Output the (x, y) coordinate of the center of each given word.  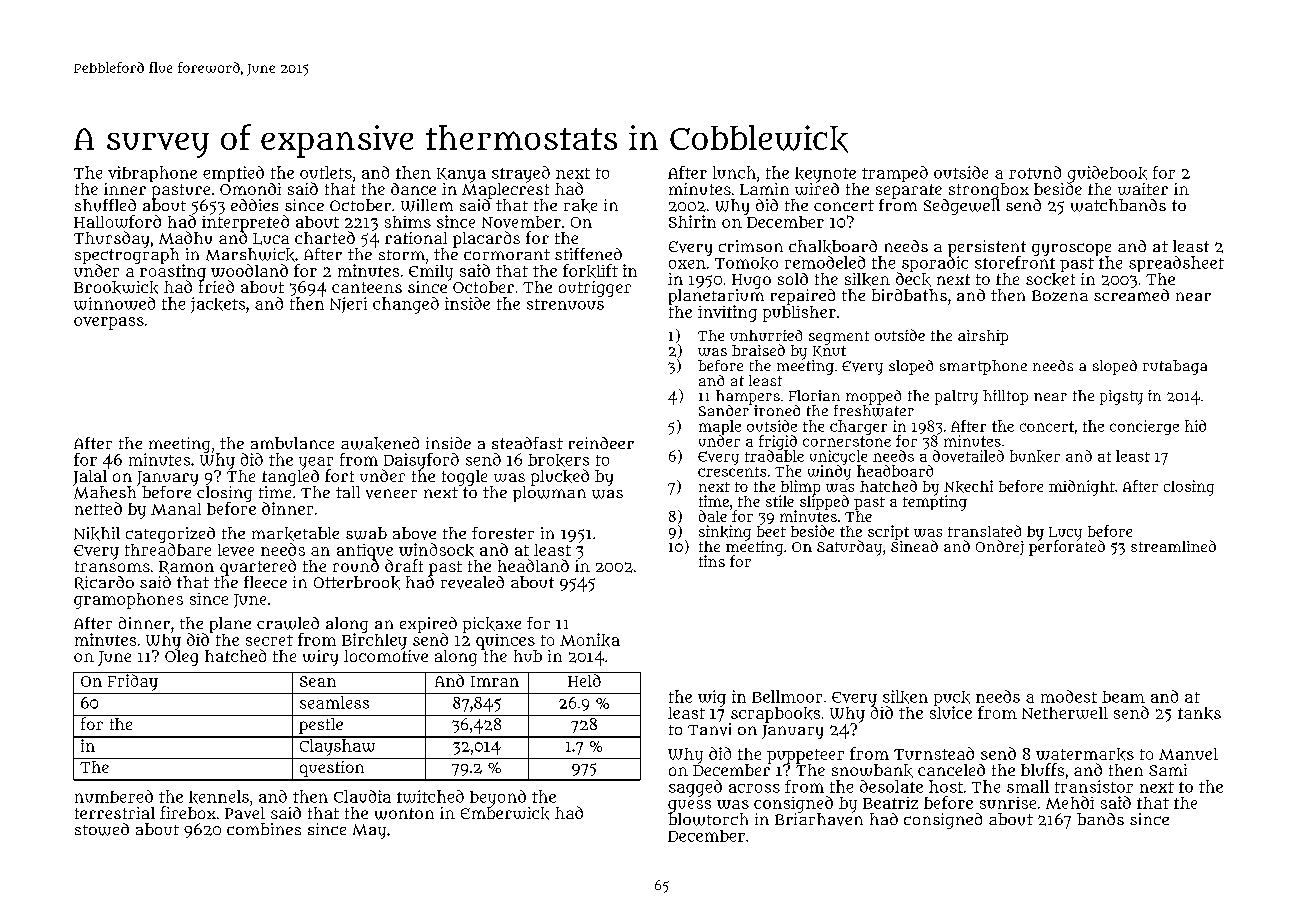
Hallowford (117, 221)
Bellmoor (787, 696)
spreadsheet (1176, 264)
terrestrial (115, 813)
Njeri (348, 305)
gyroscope (1071, 249)
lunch (734, 172)
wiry (320, 658)
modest (1069, 696)
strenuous (565, 304)
